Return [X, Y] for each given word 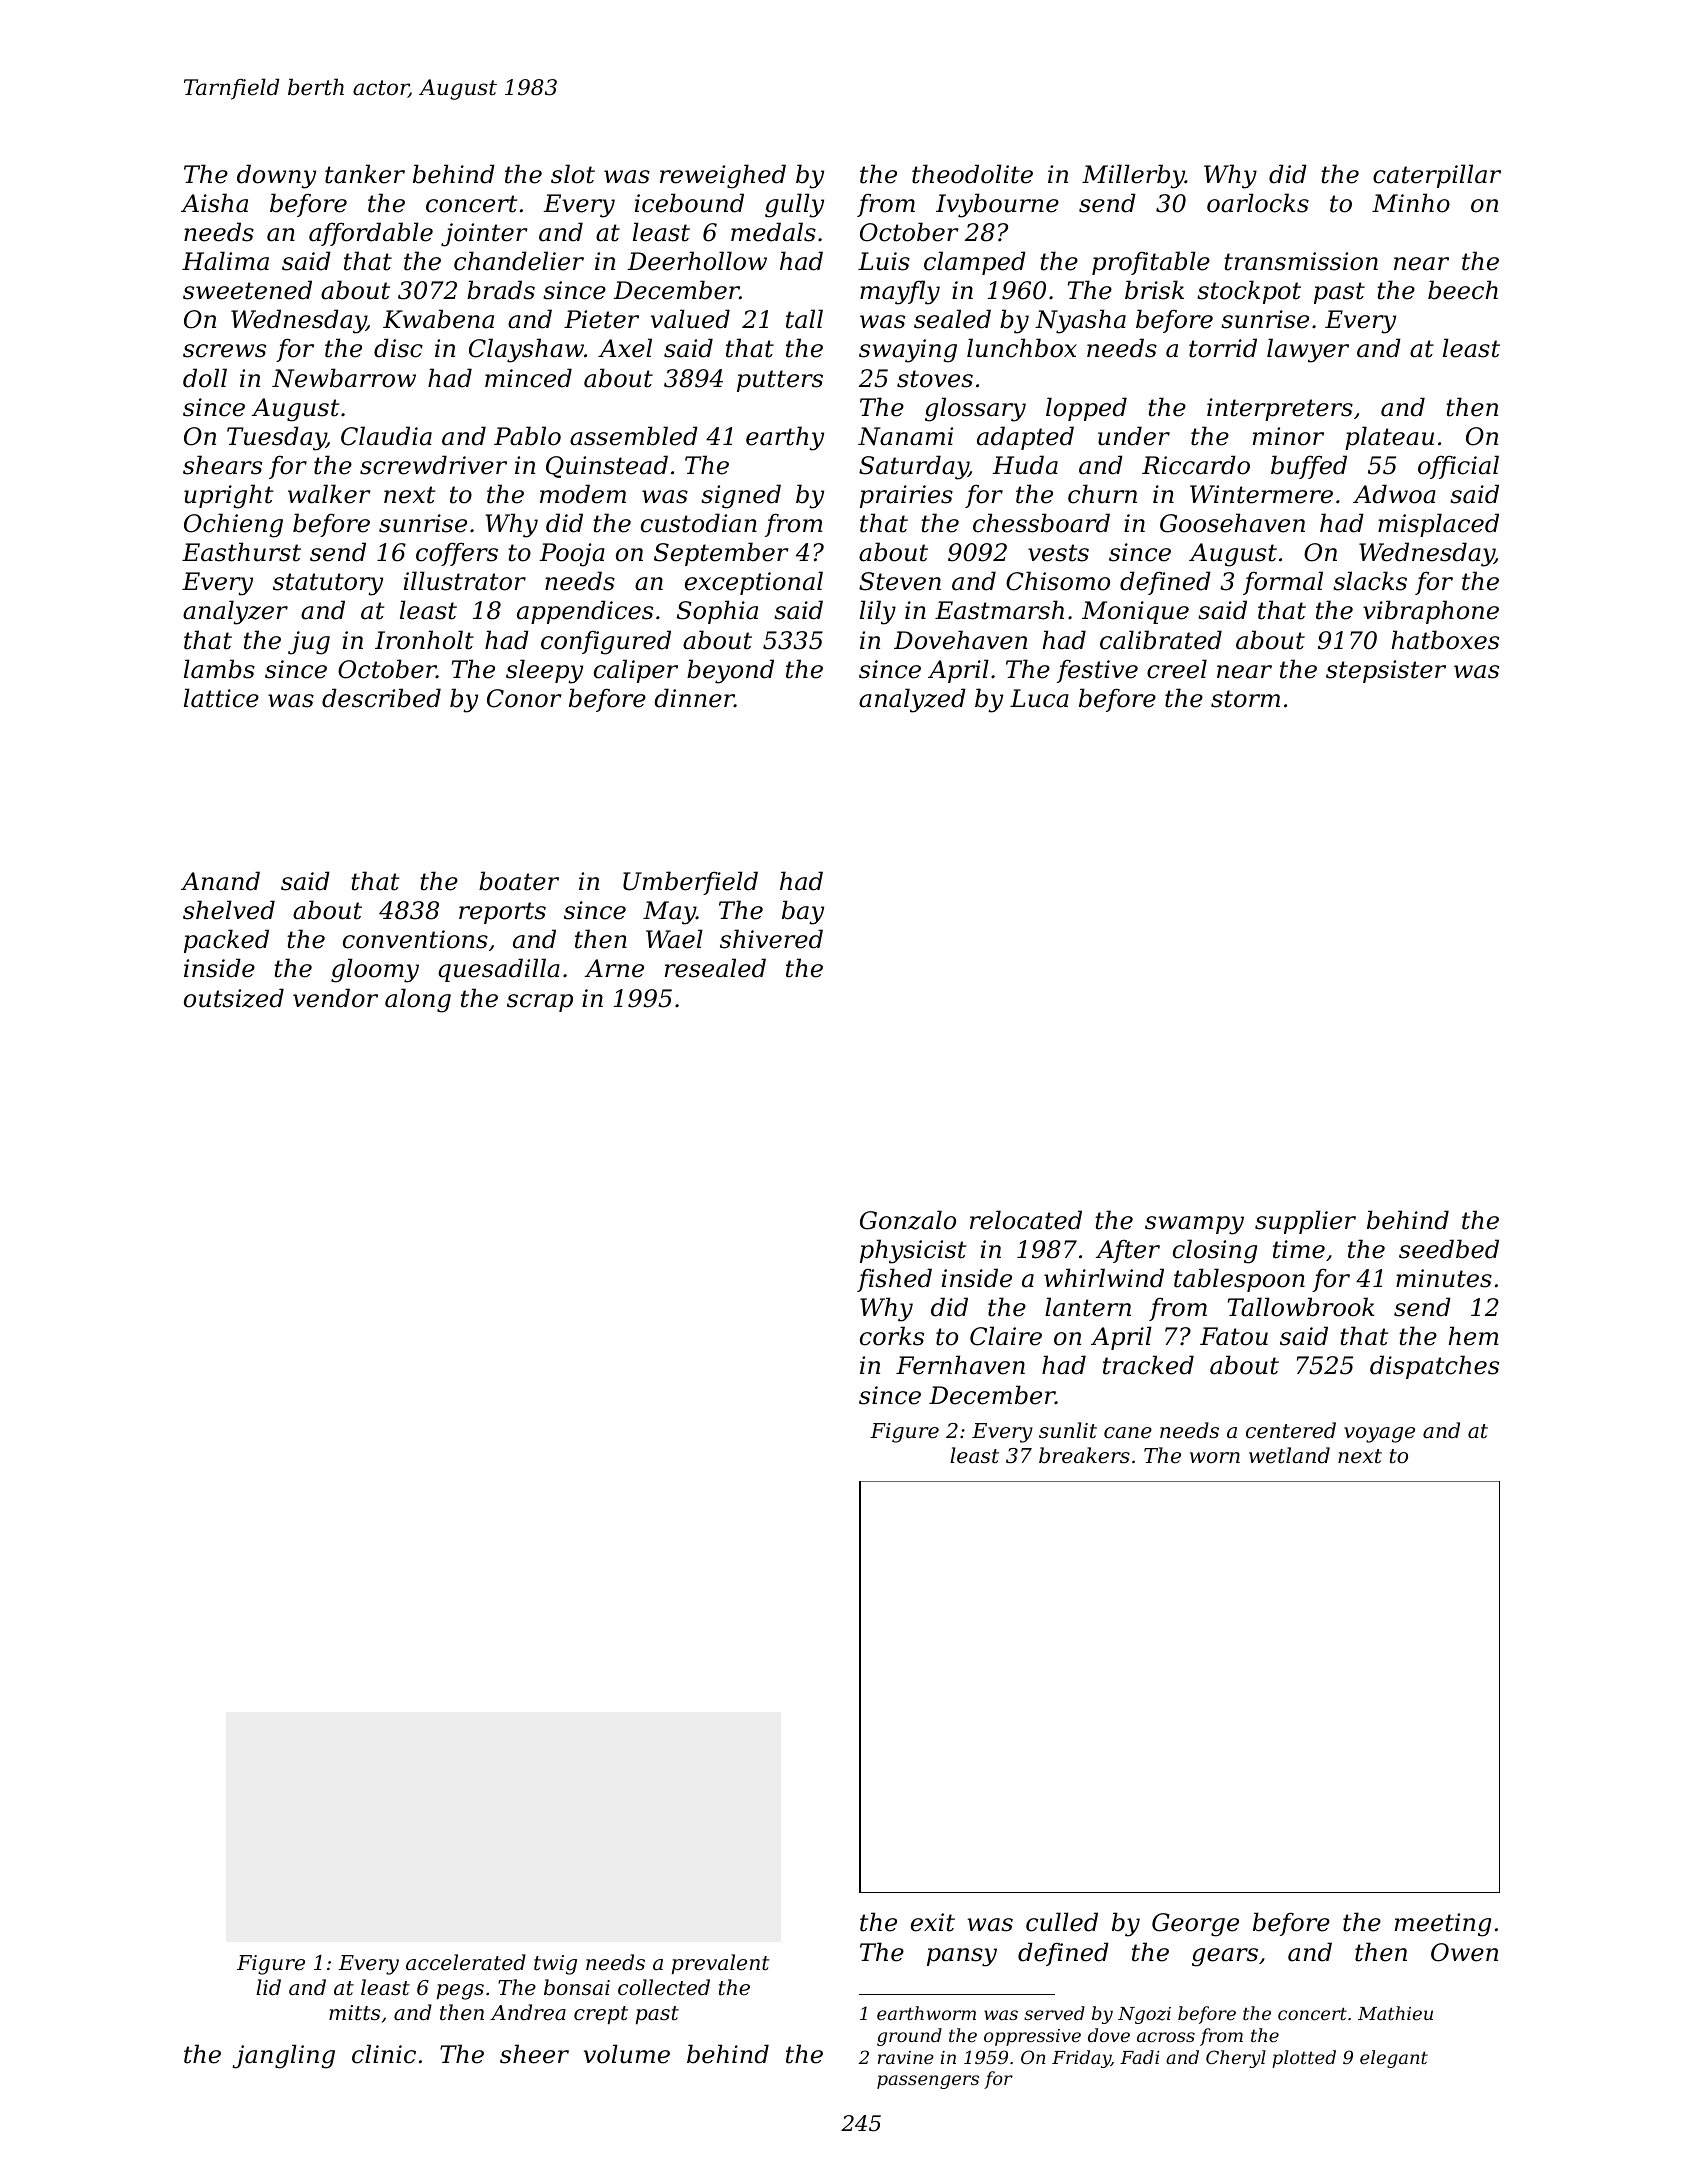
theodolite [972, 174]
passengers [928, 2082]
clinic [384, 2054]
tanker [365, 174]
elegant [1394, 2059]
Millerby [1133, 176]
